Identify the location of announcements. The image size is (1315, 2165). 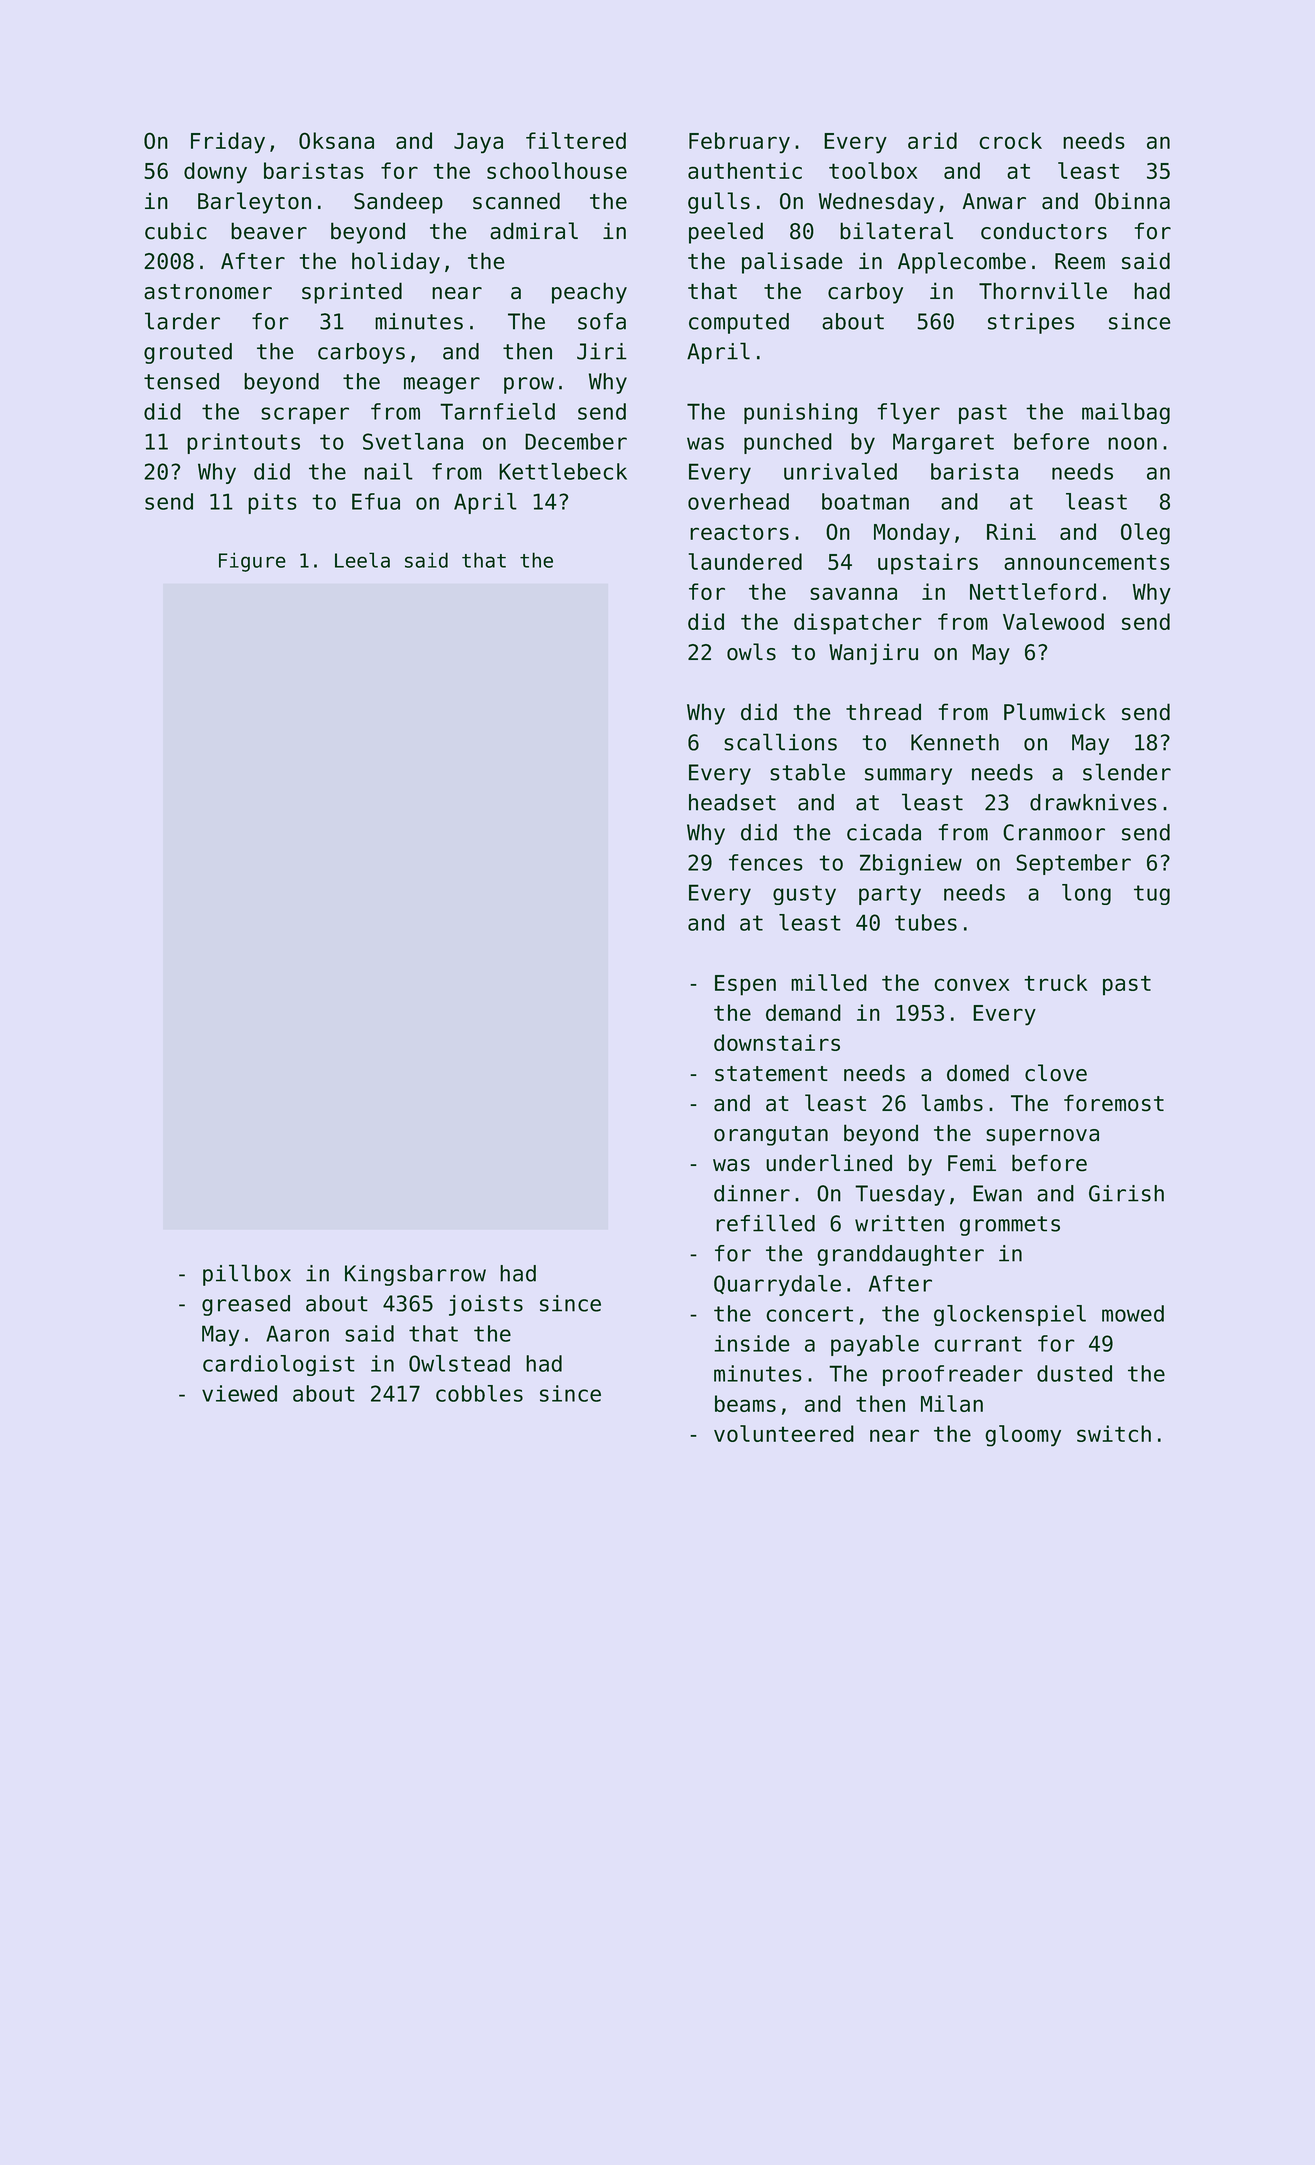
(1087, 562).
